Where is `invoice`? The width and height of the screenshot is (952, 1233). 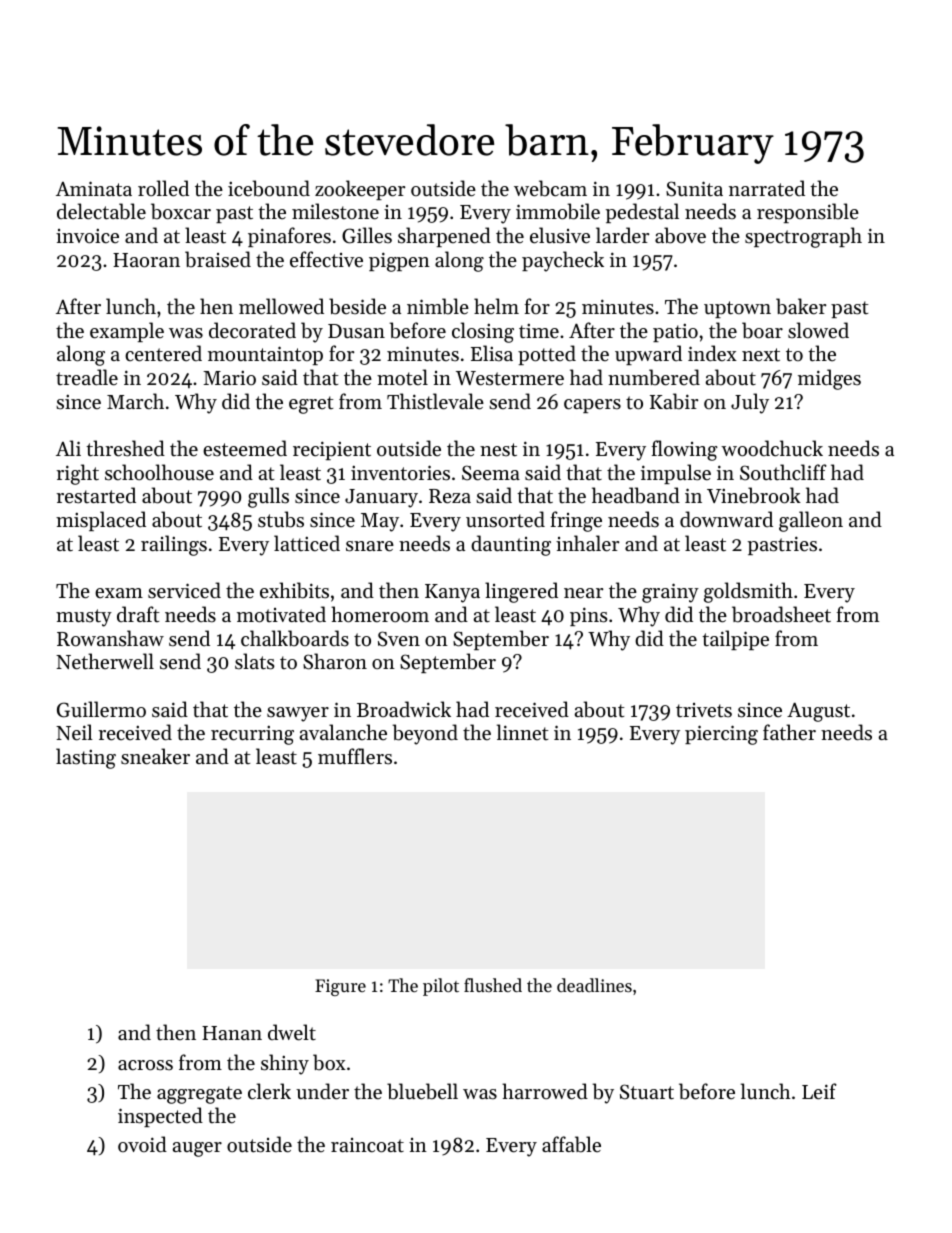 invoice is located at coordinates (87, 236).
